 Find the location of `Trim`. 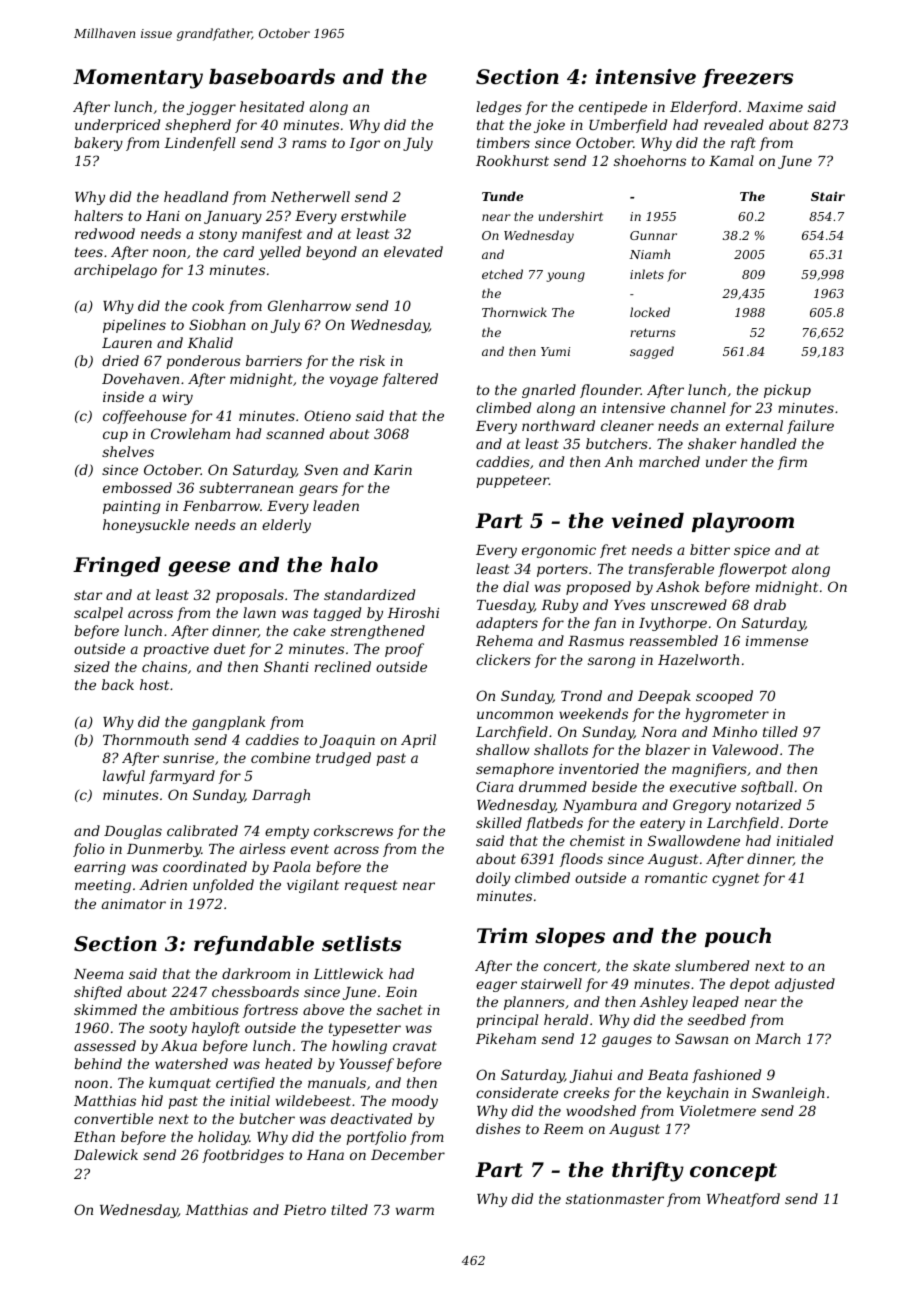

Trim is located at coordinates (502, 935).
